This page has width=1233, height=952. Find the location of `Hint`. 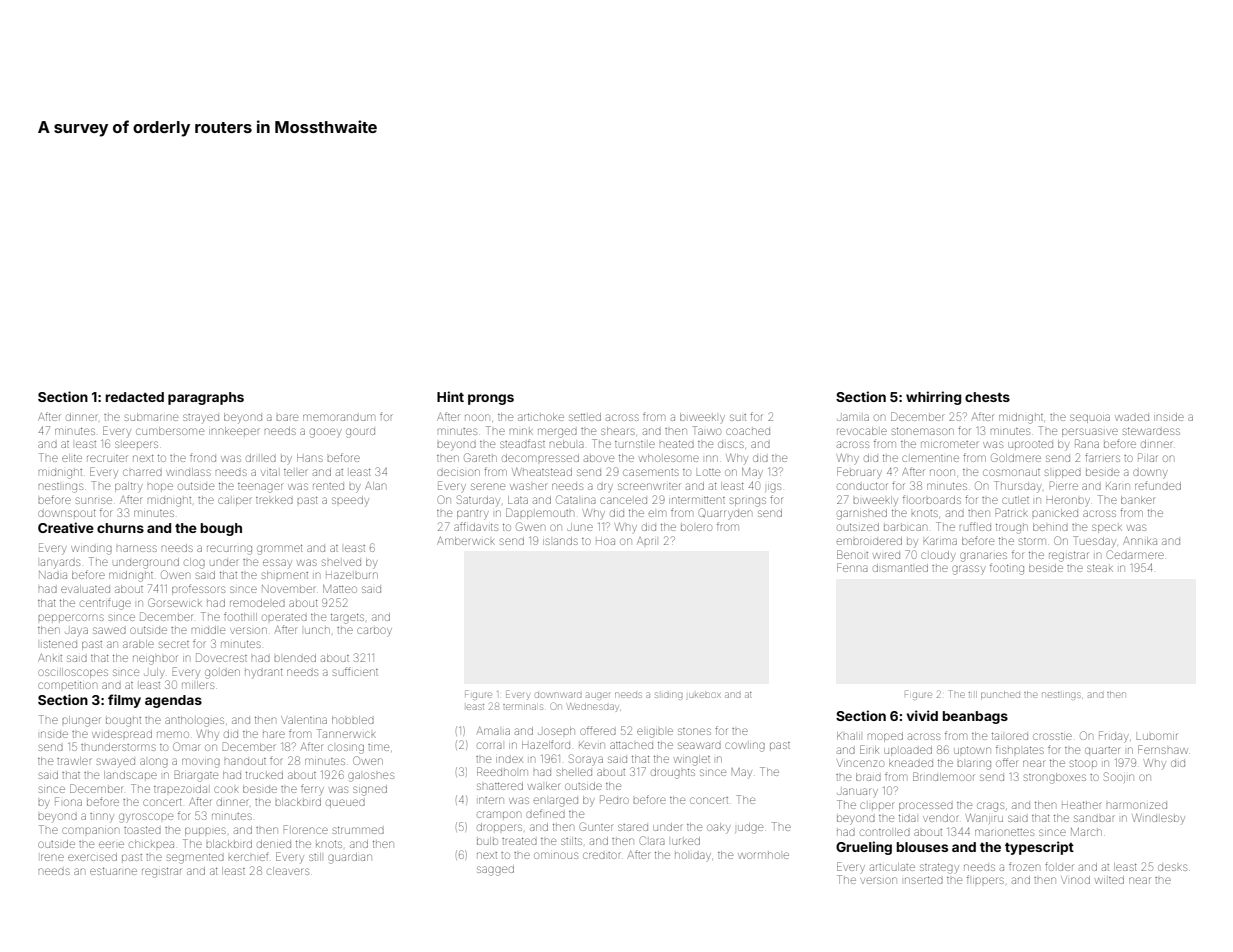

Hint is located at coordinates (450, 396).
